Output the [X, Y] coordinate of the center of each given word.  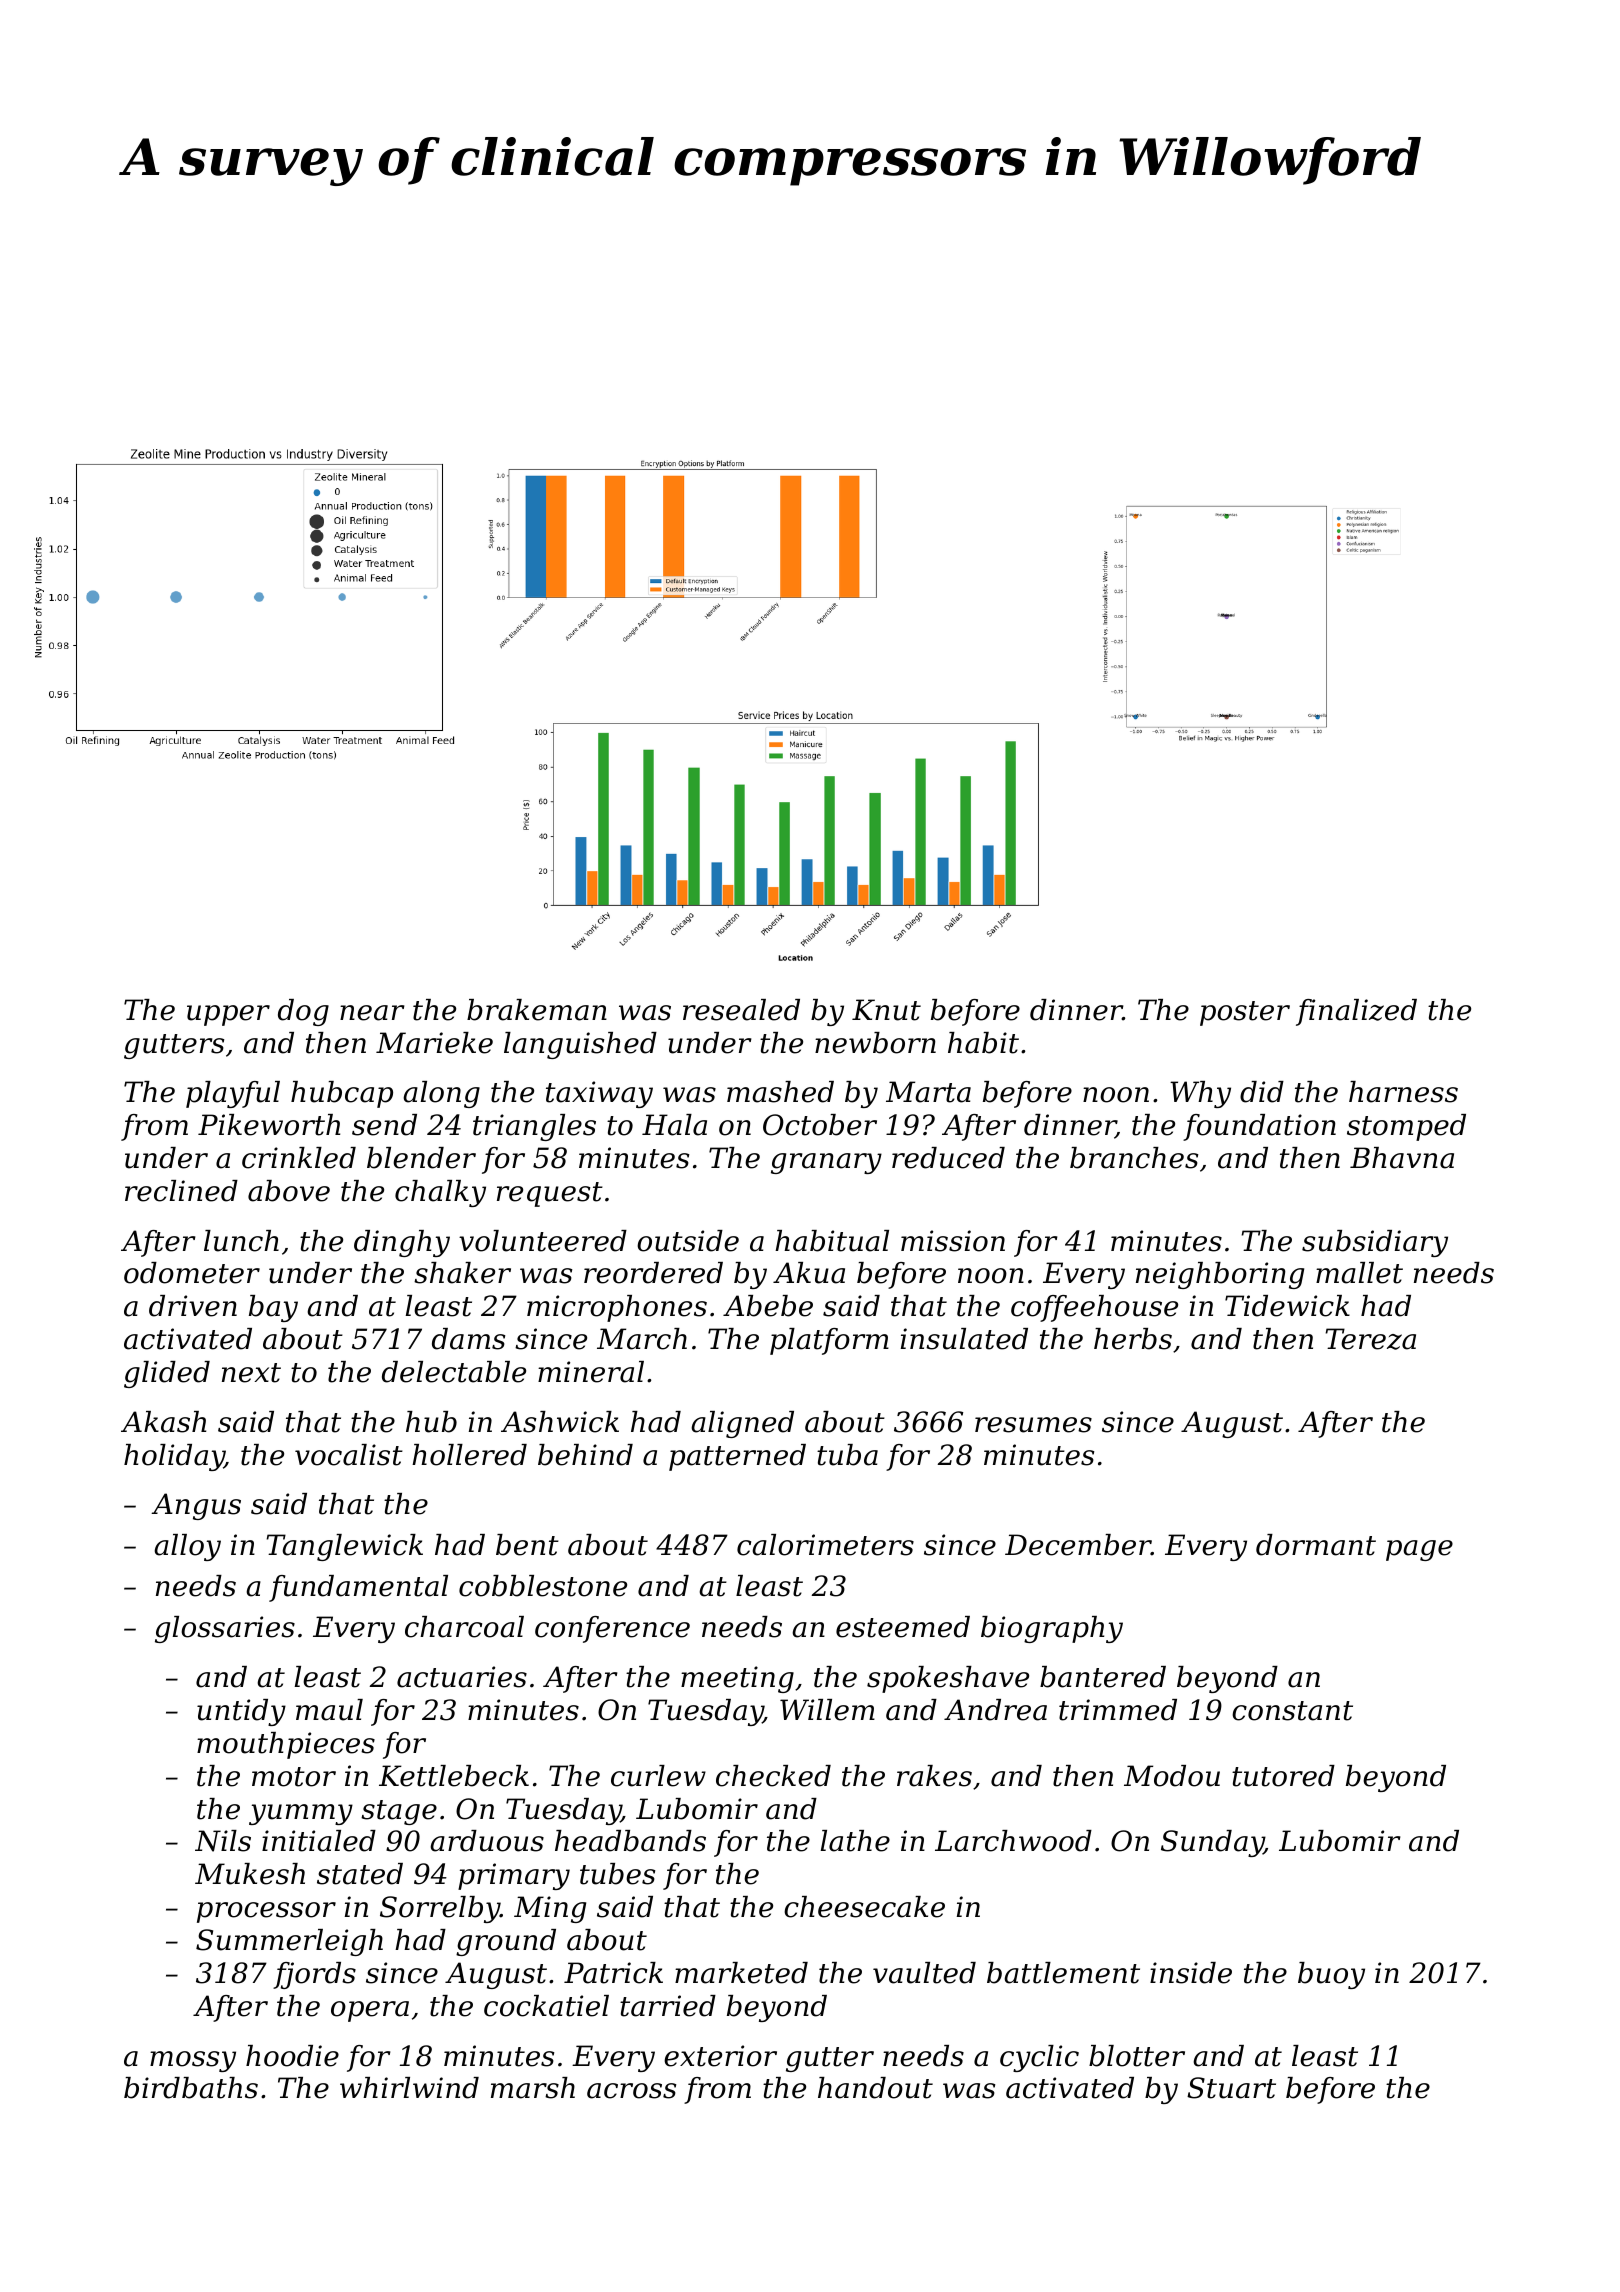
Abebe [768, 1306]
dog [303, 1012]
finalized [1356, 1012]
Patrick [613, 1973]
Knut [886, 1010]
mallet [1359, 1273]
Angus [196, 1506]
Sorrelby [440, 1909]
